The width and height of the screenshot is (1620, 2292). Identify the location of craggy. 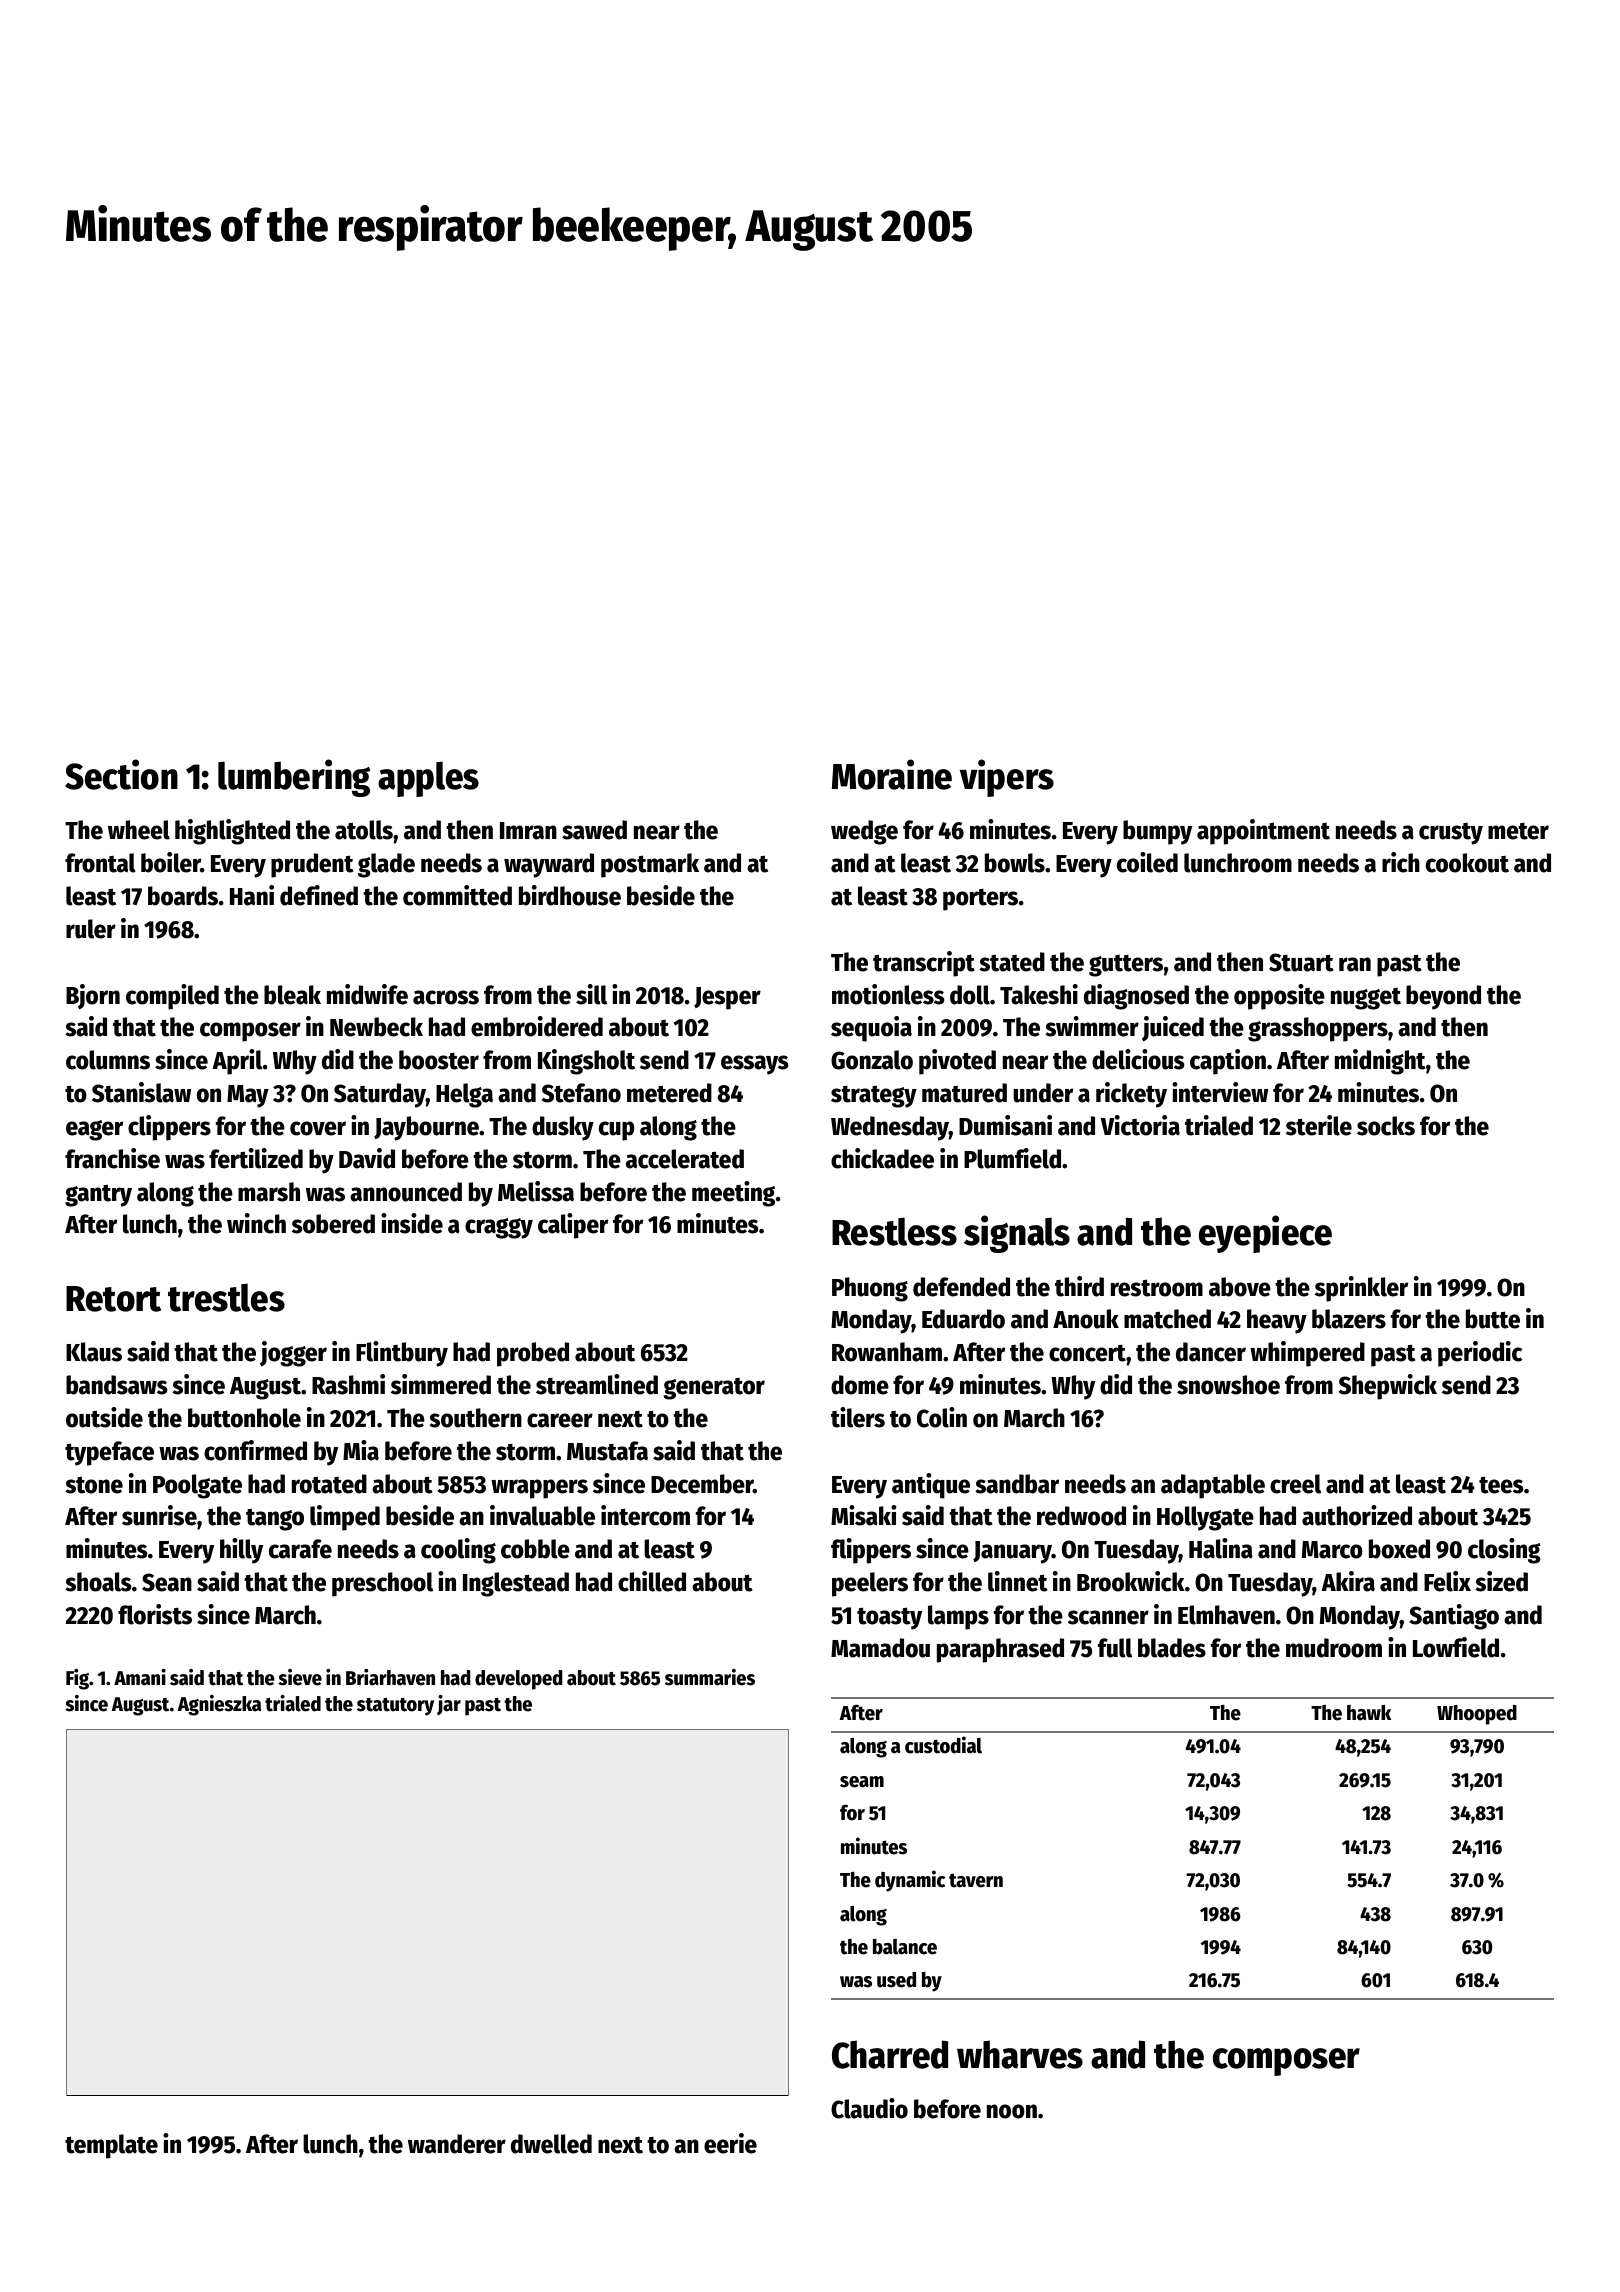
(499, 1228).
